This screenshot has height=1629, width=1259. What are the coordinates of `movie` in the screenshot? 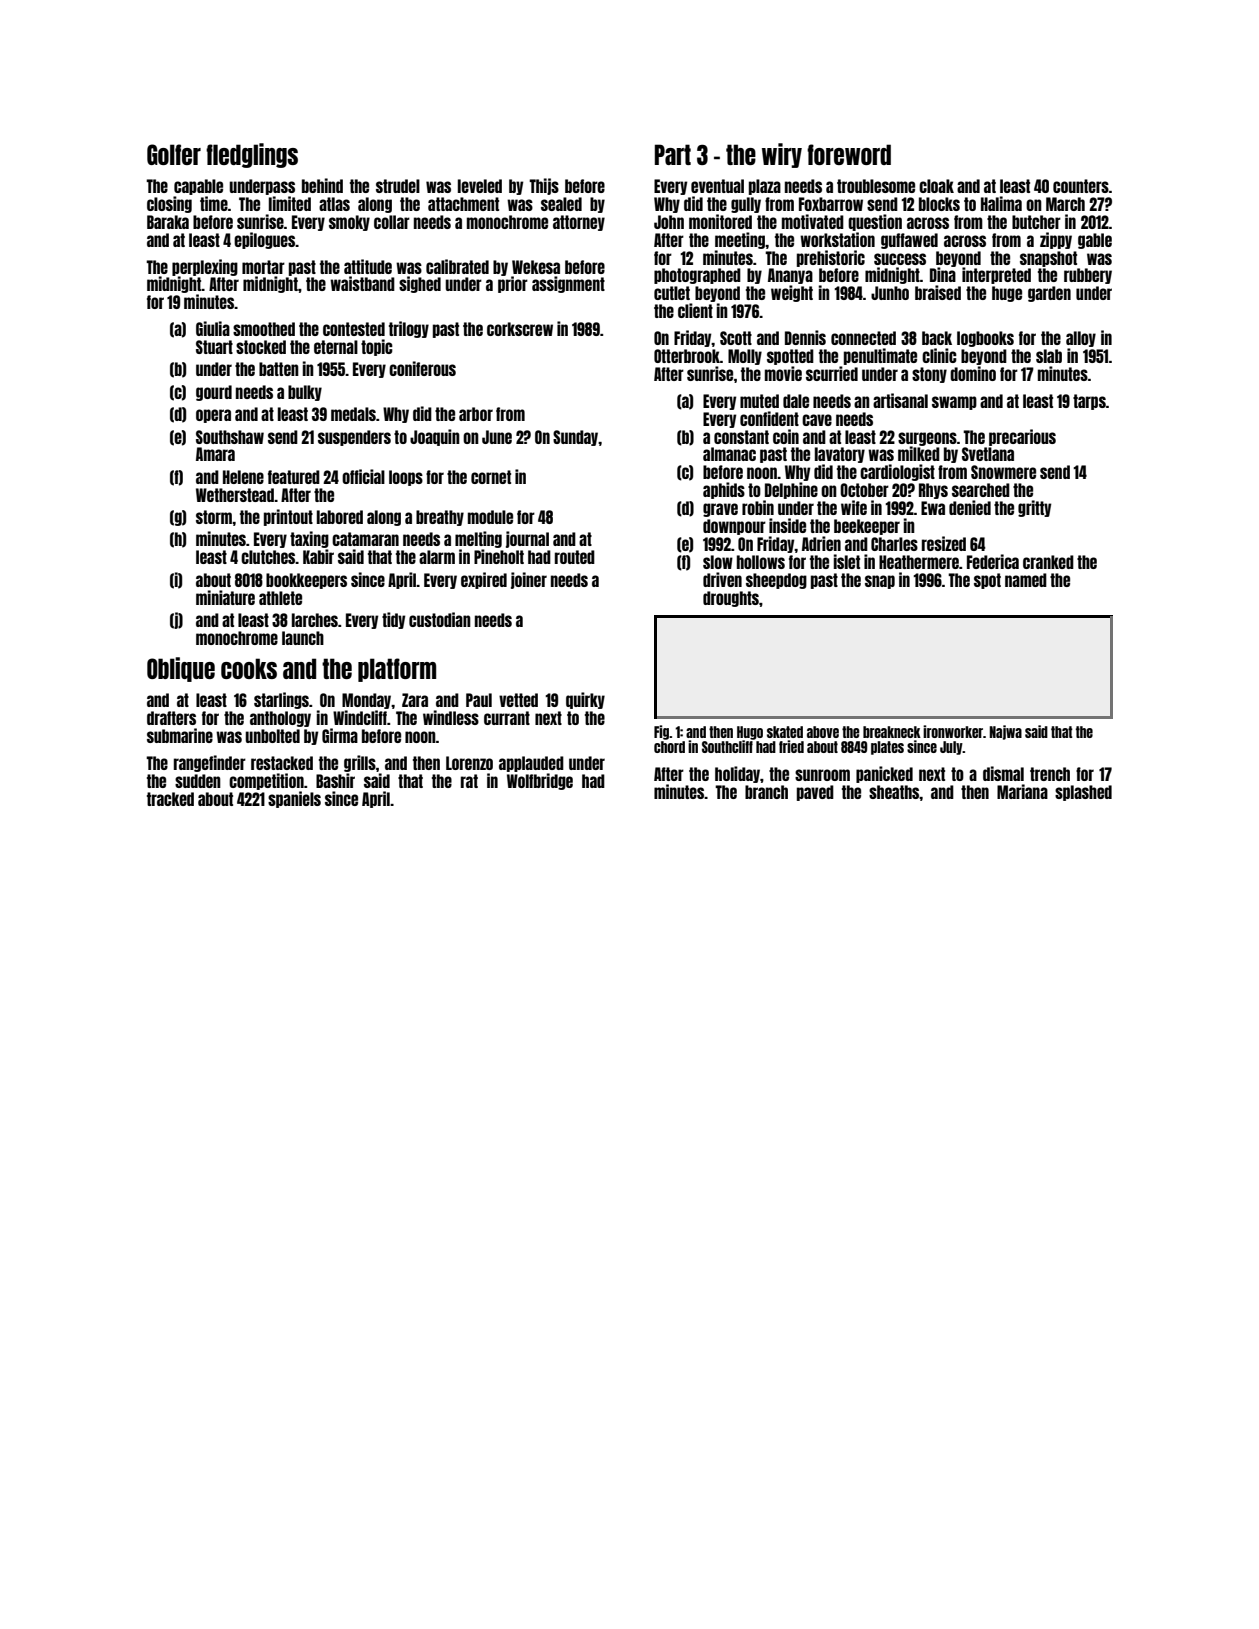 It's located at (783, 373).
